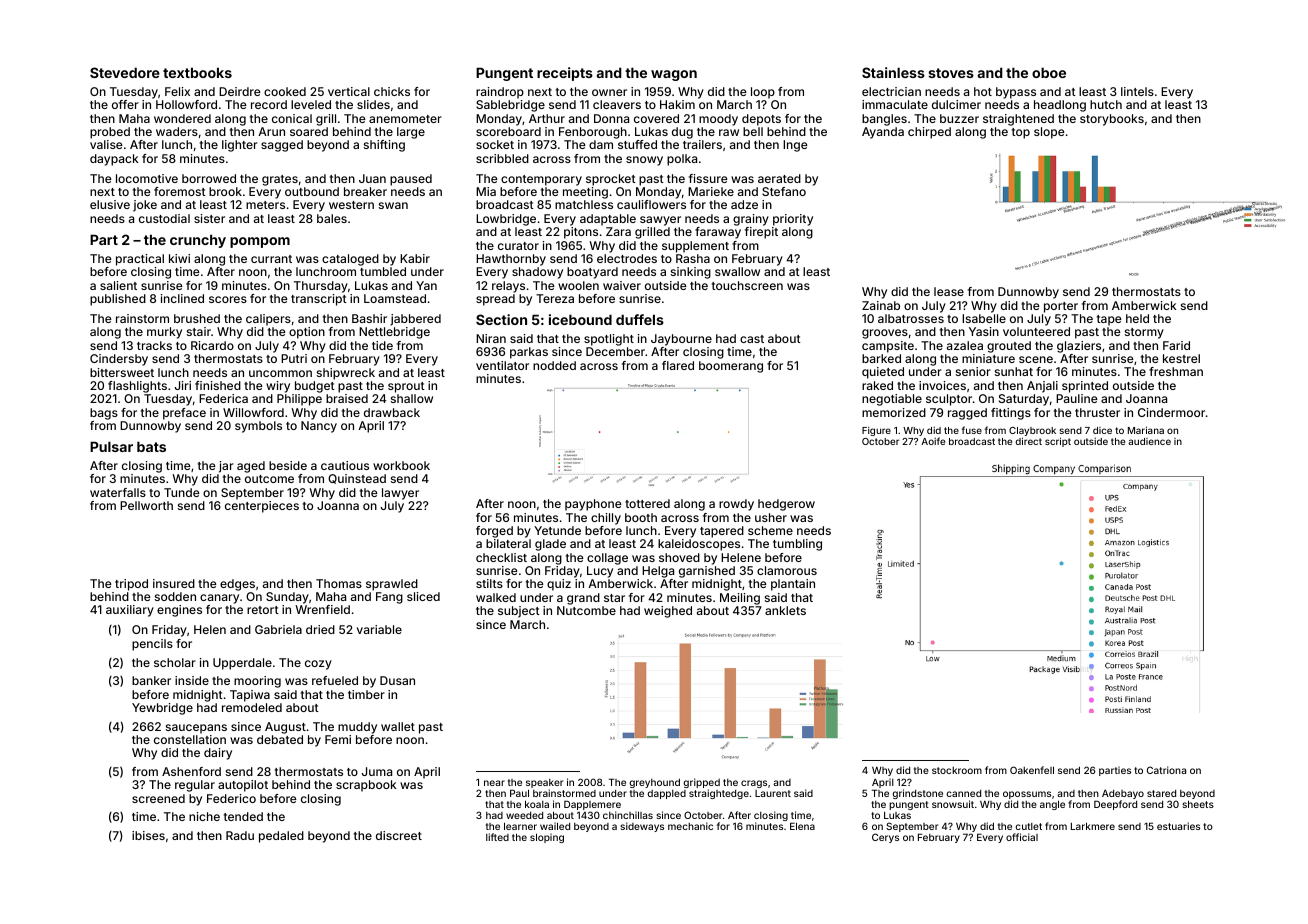 The height and width of the screenshot is (924, 1308). I want to click on boomerang, so click(731, 367).
